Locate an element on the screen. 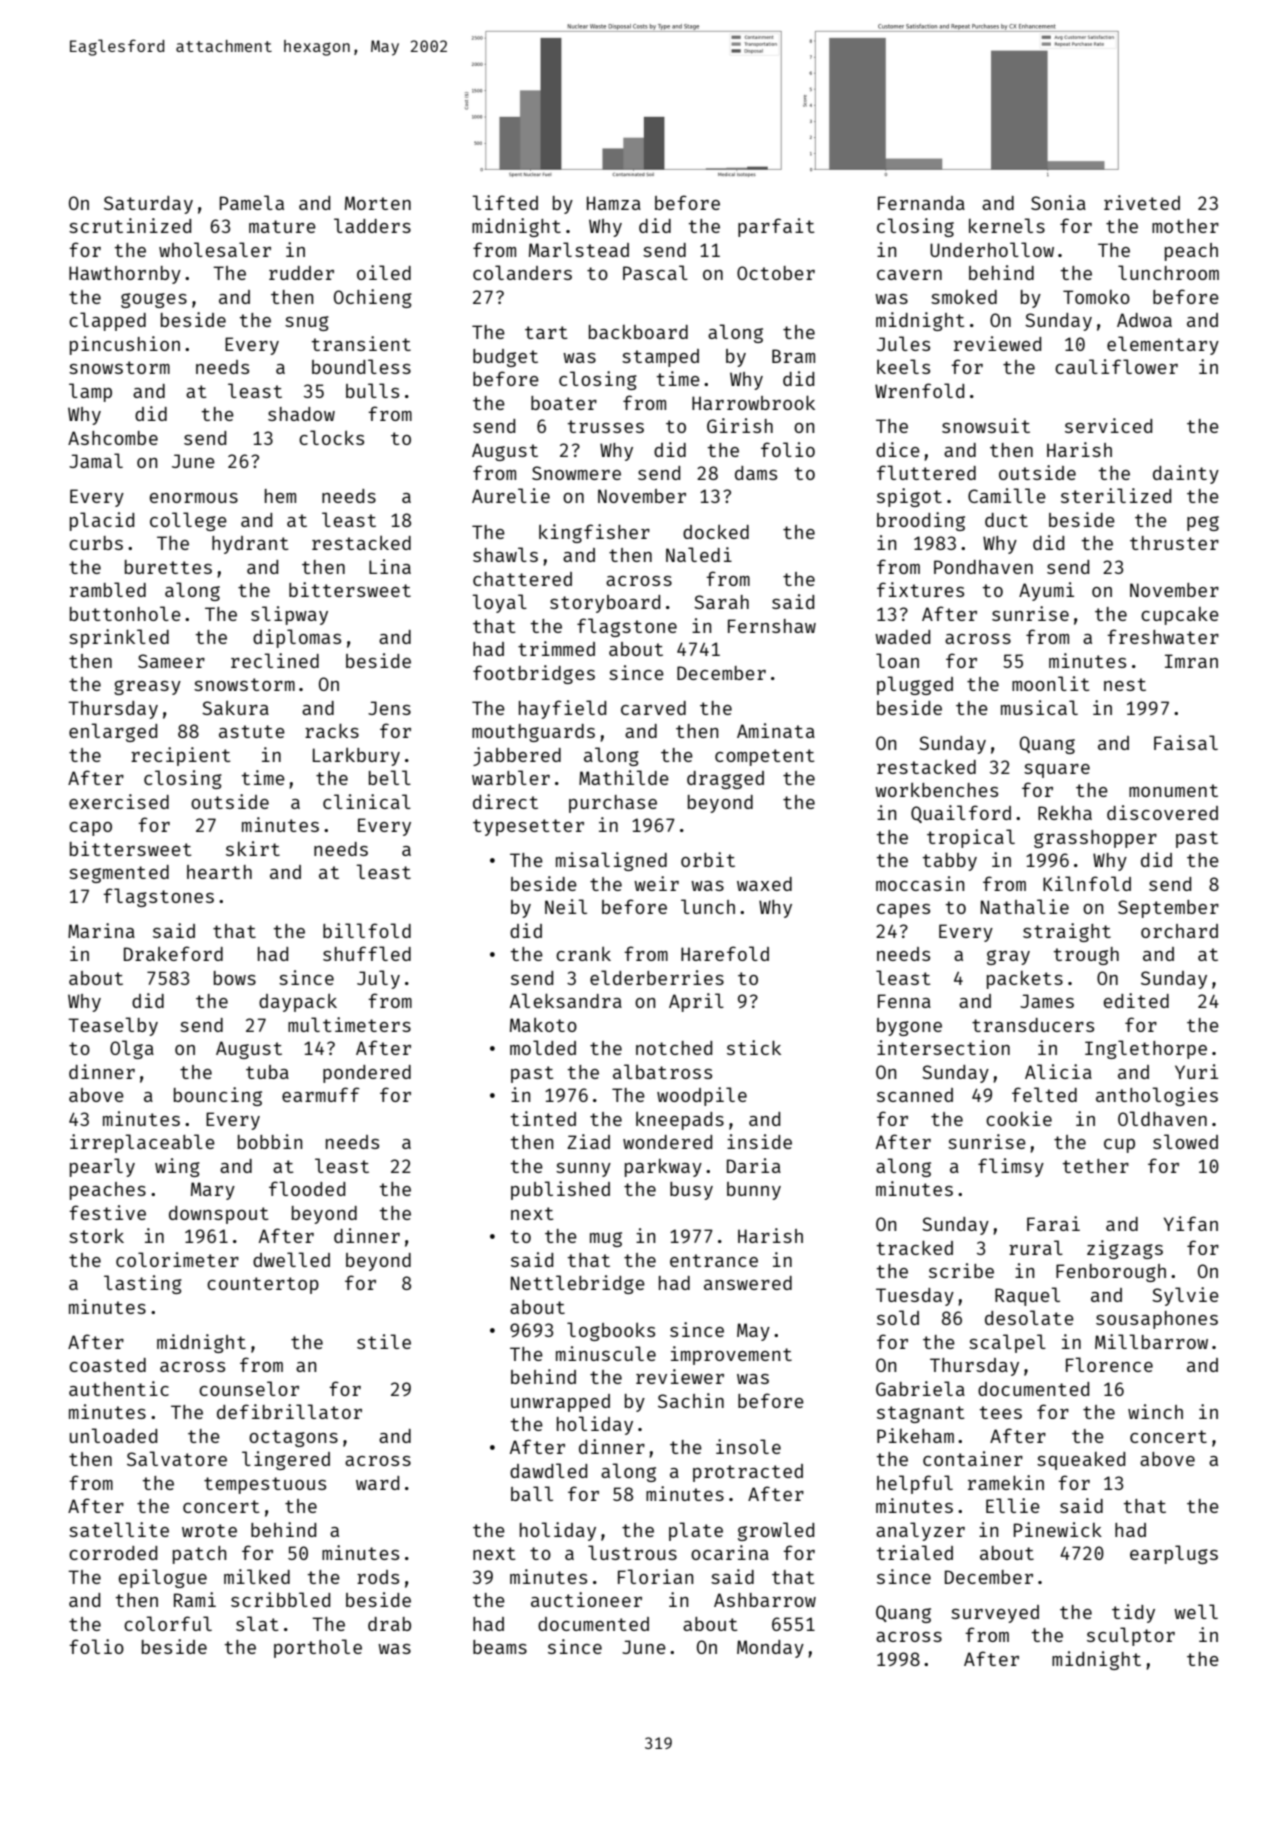 The image size is (1288, 1822). Girish is located at coordinates (740, 425).
